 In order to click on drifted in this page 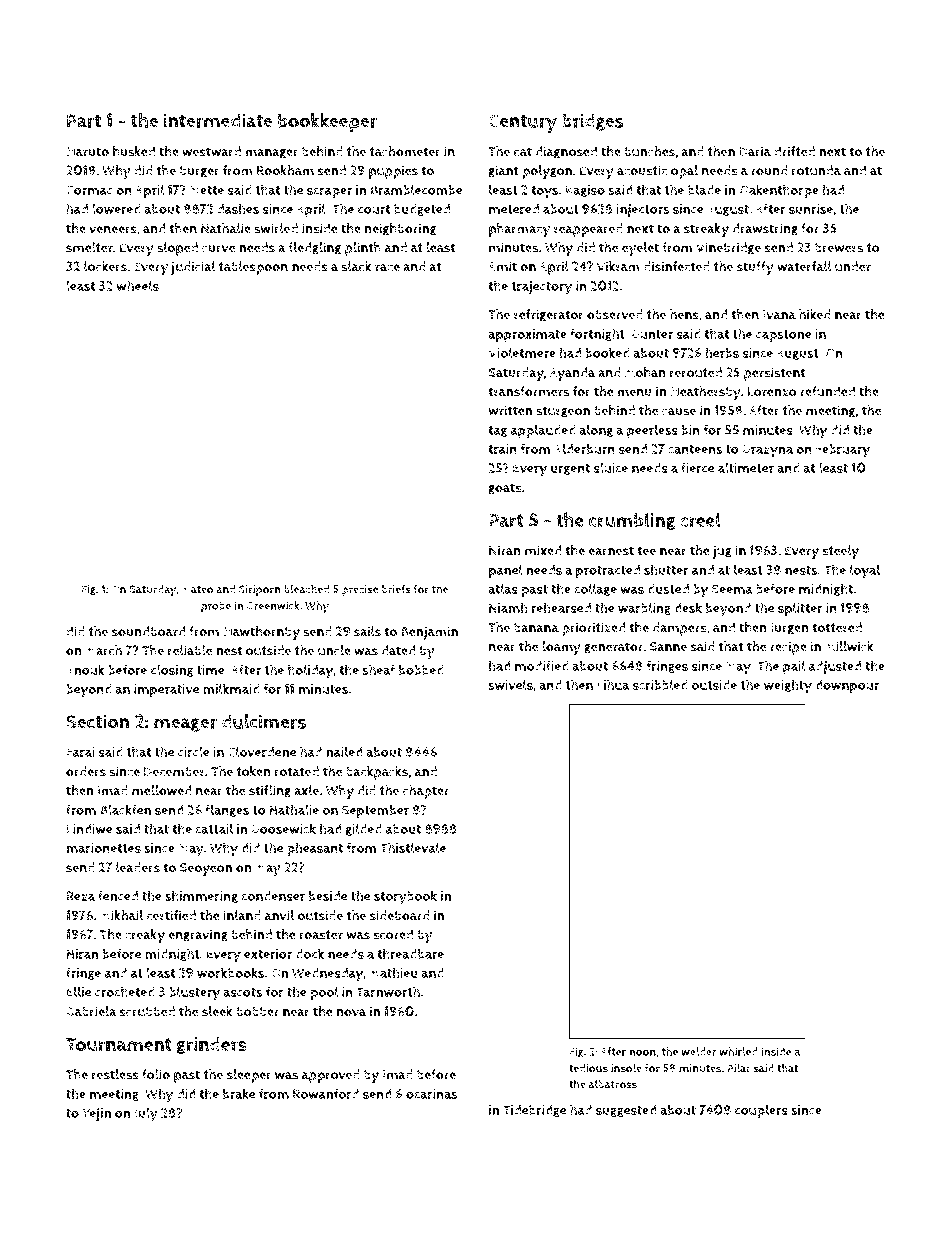, I will do `click(794, 151)`.
